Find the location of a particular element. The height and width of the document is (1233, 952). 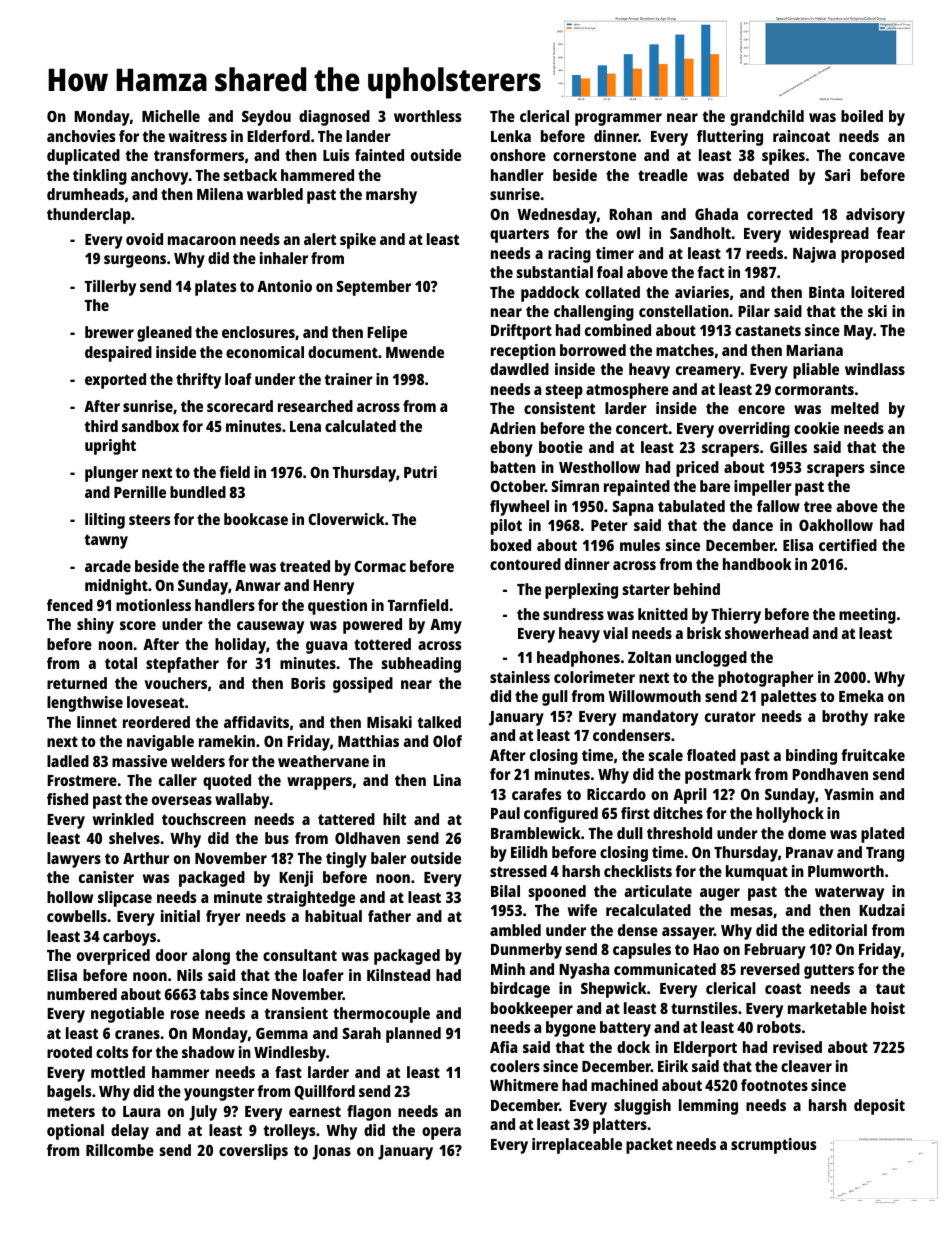

Rillcombe is located at coordinates (120, 1150).
